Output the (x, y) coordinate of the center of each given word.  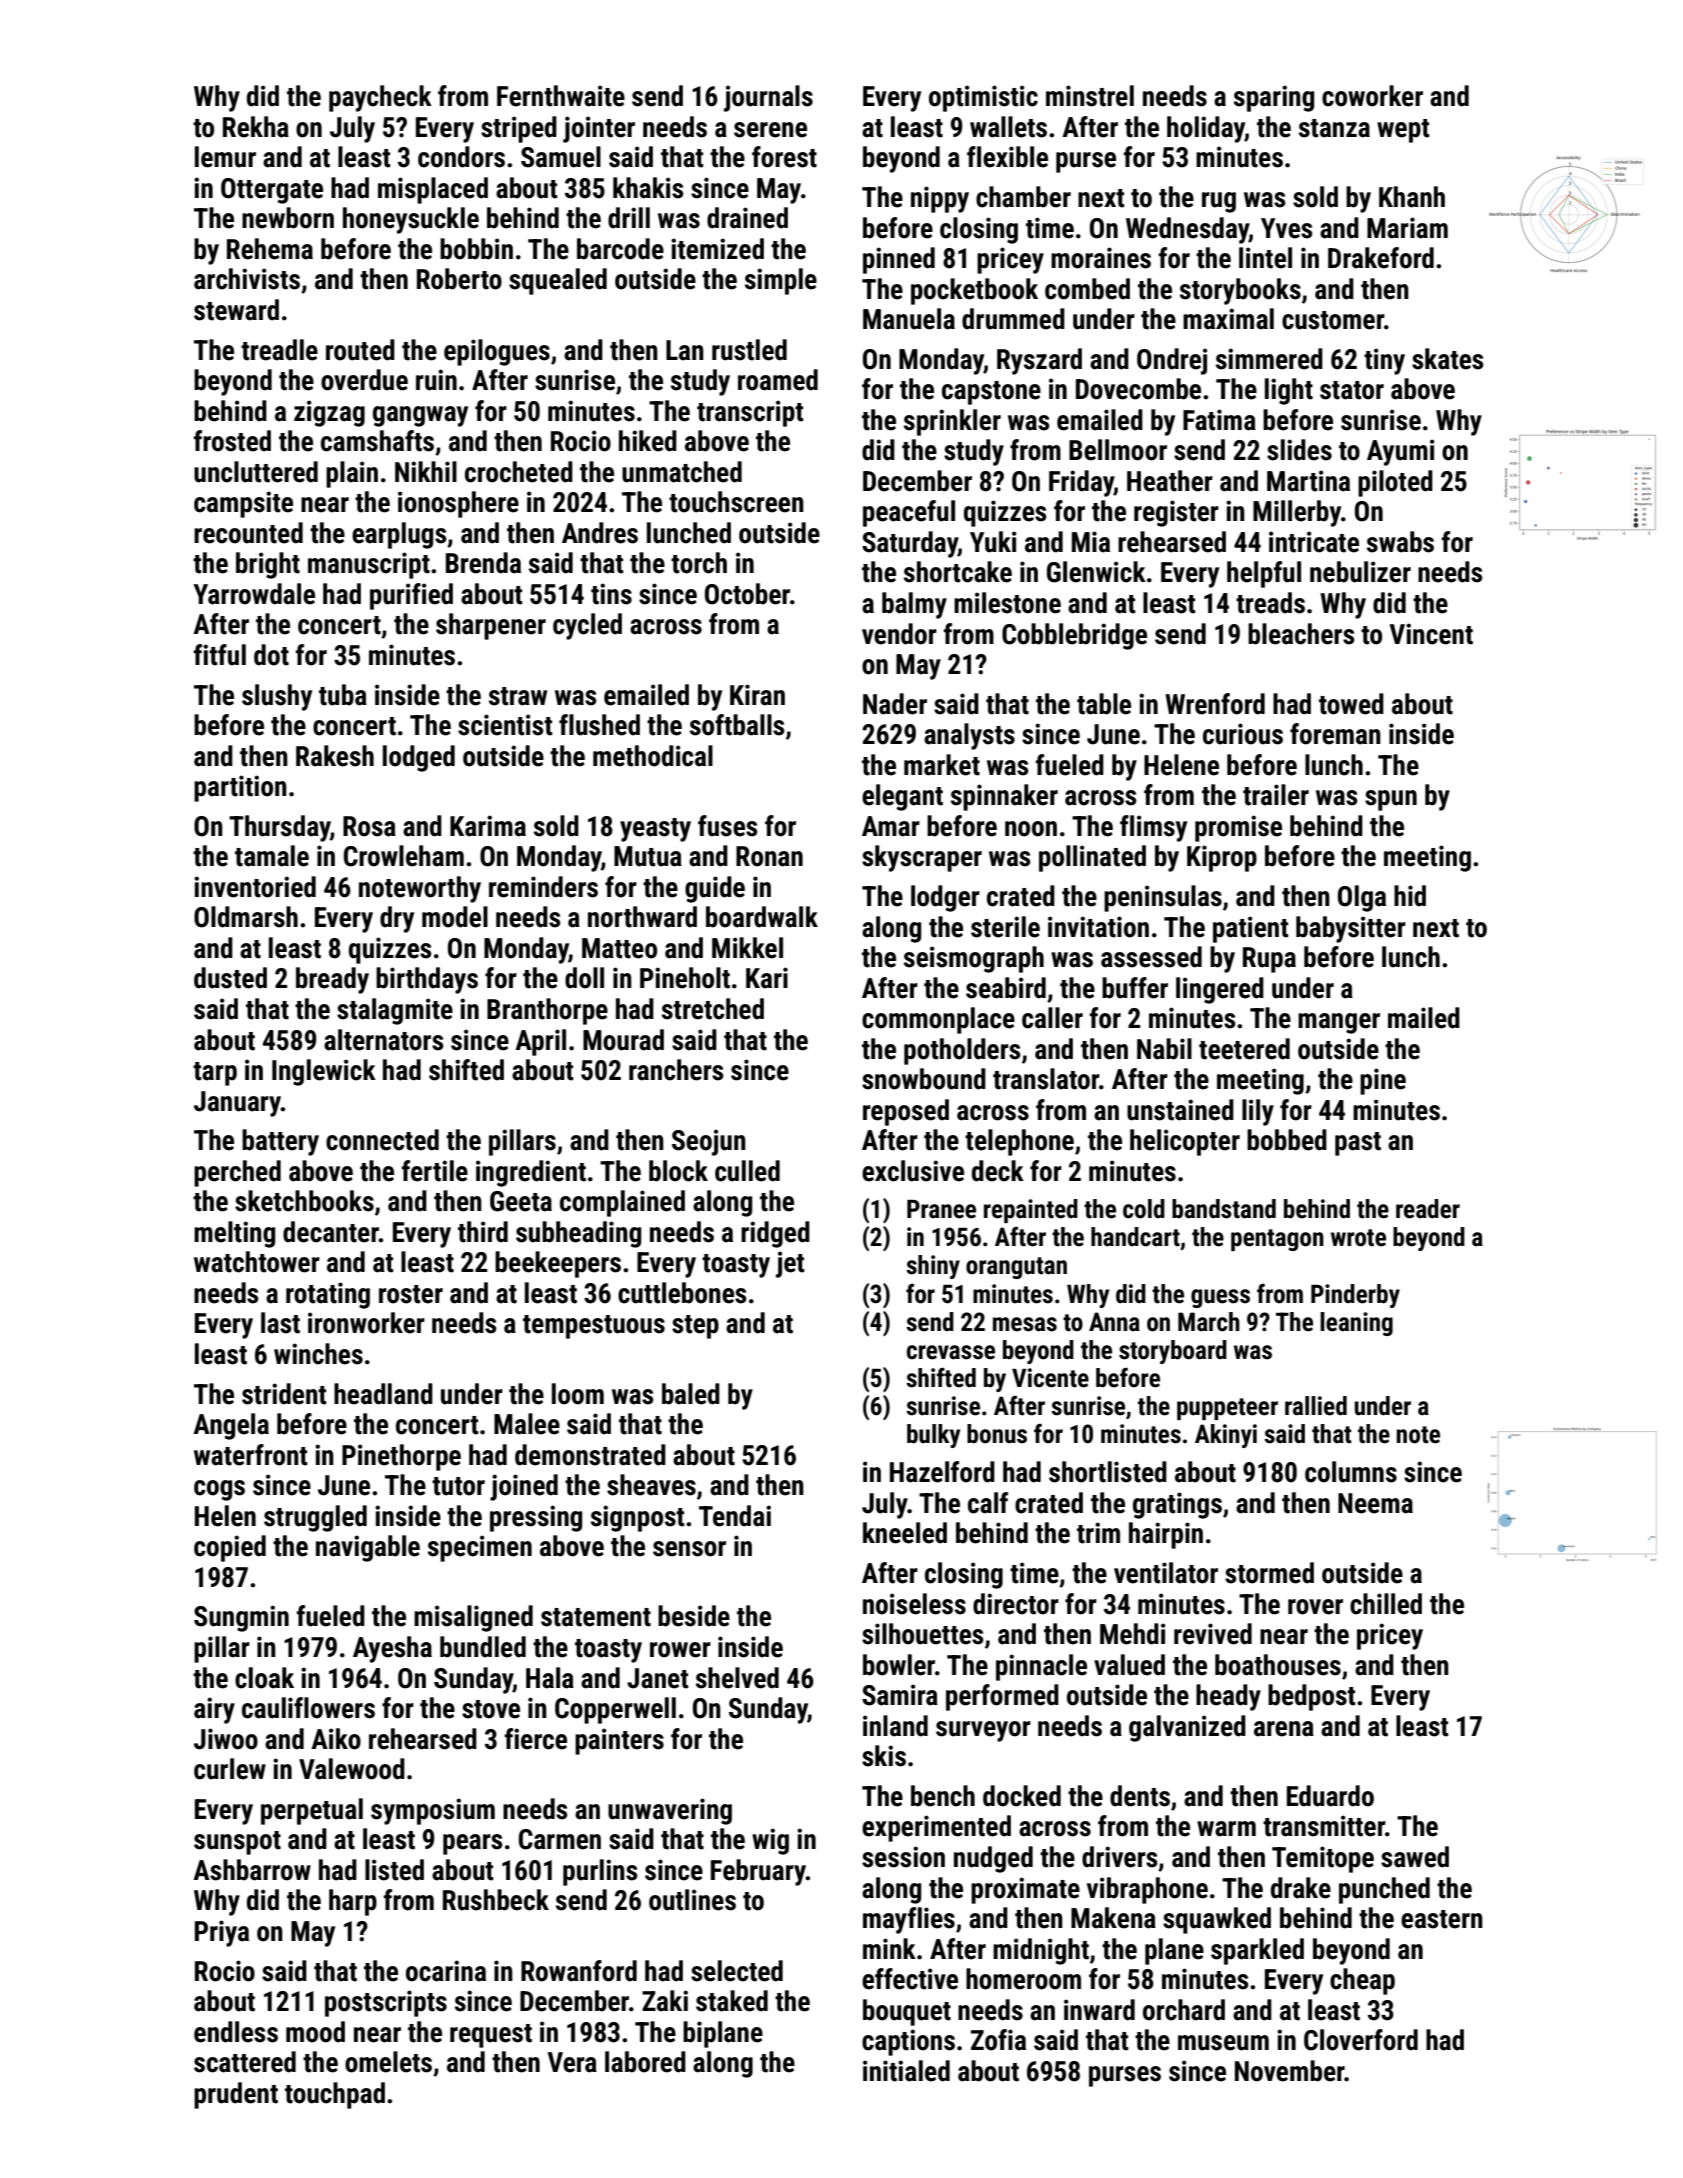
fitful (219, 655)
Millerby (1297, 513)
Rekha (256, 127)
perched (237, 1173)
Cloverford (1361, 2040)
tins (611, 594)
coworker (1372, 96)
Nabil (1164, 1049)
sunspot (237, 1843)
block (678, 1171)
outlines (692, 1900)
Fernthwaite (561, 96)
